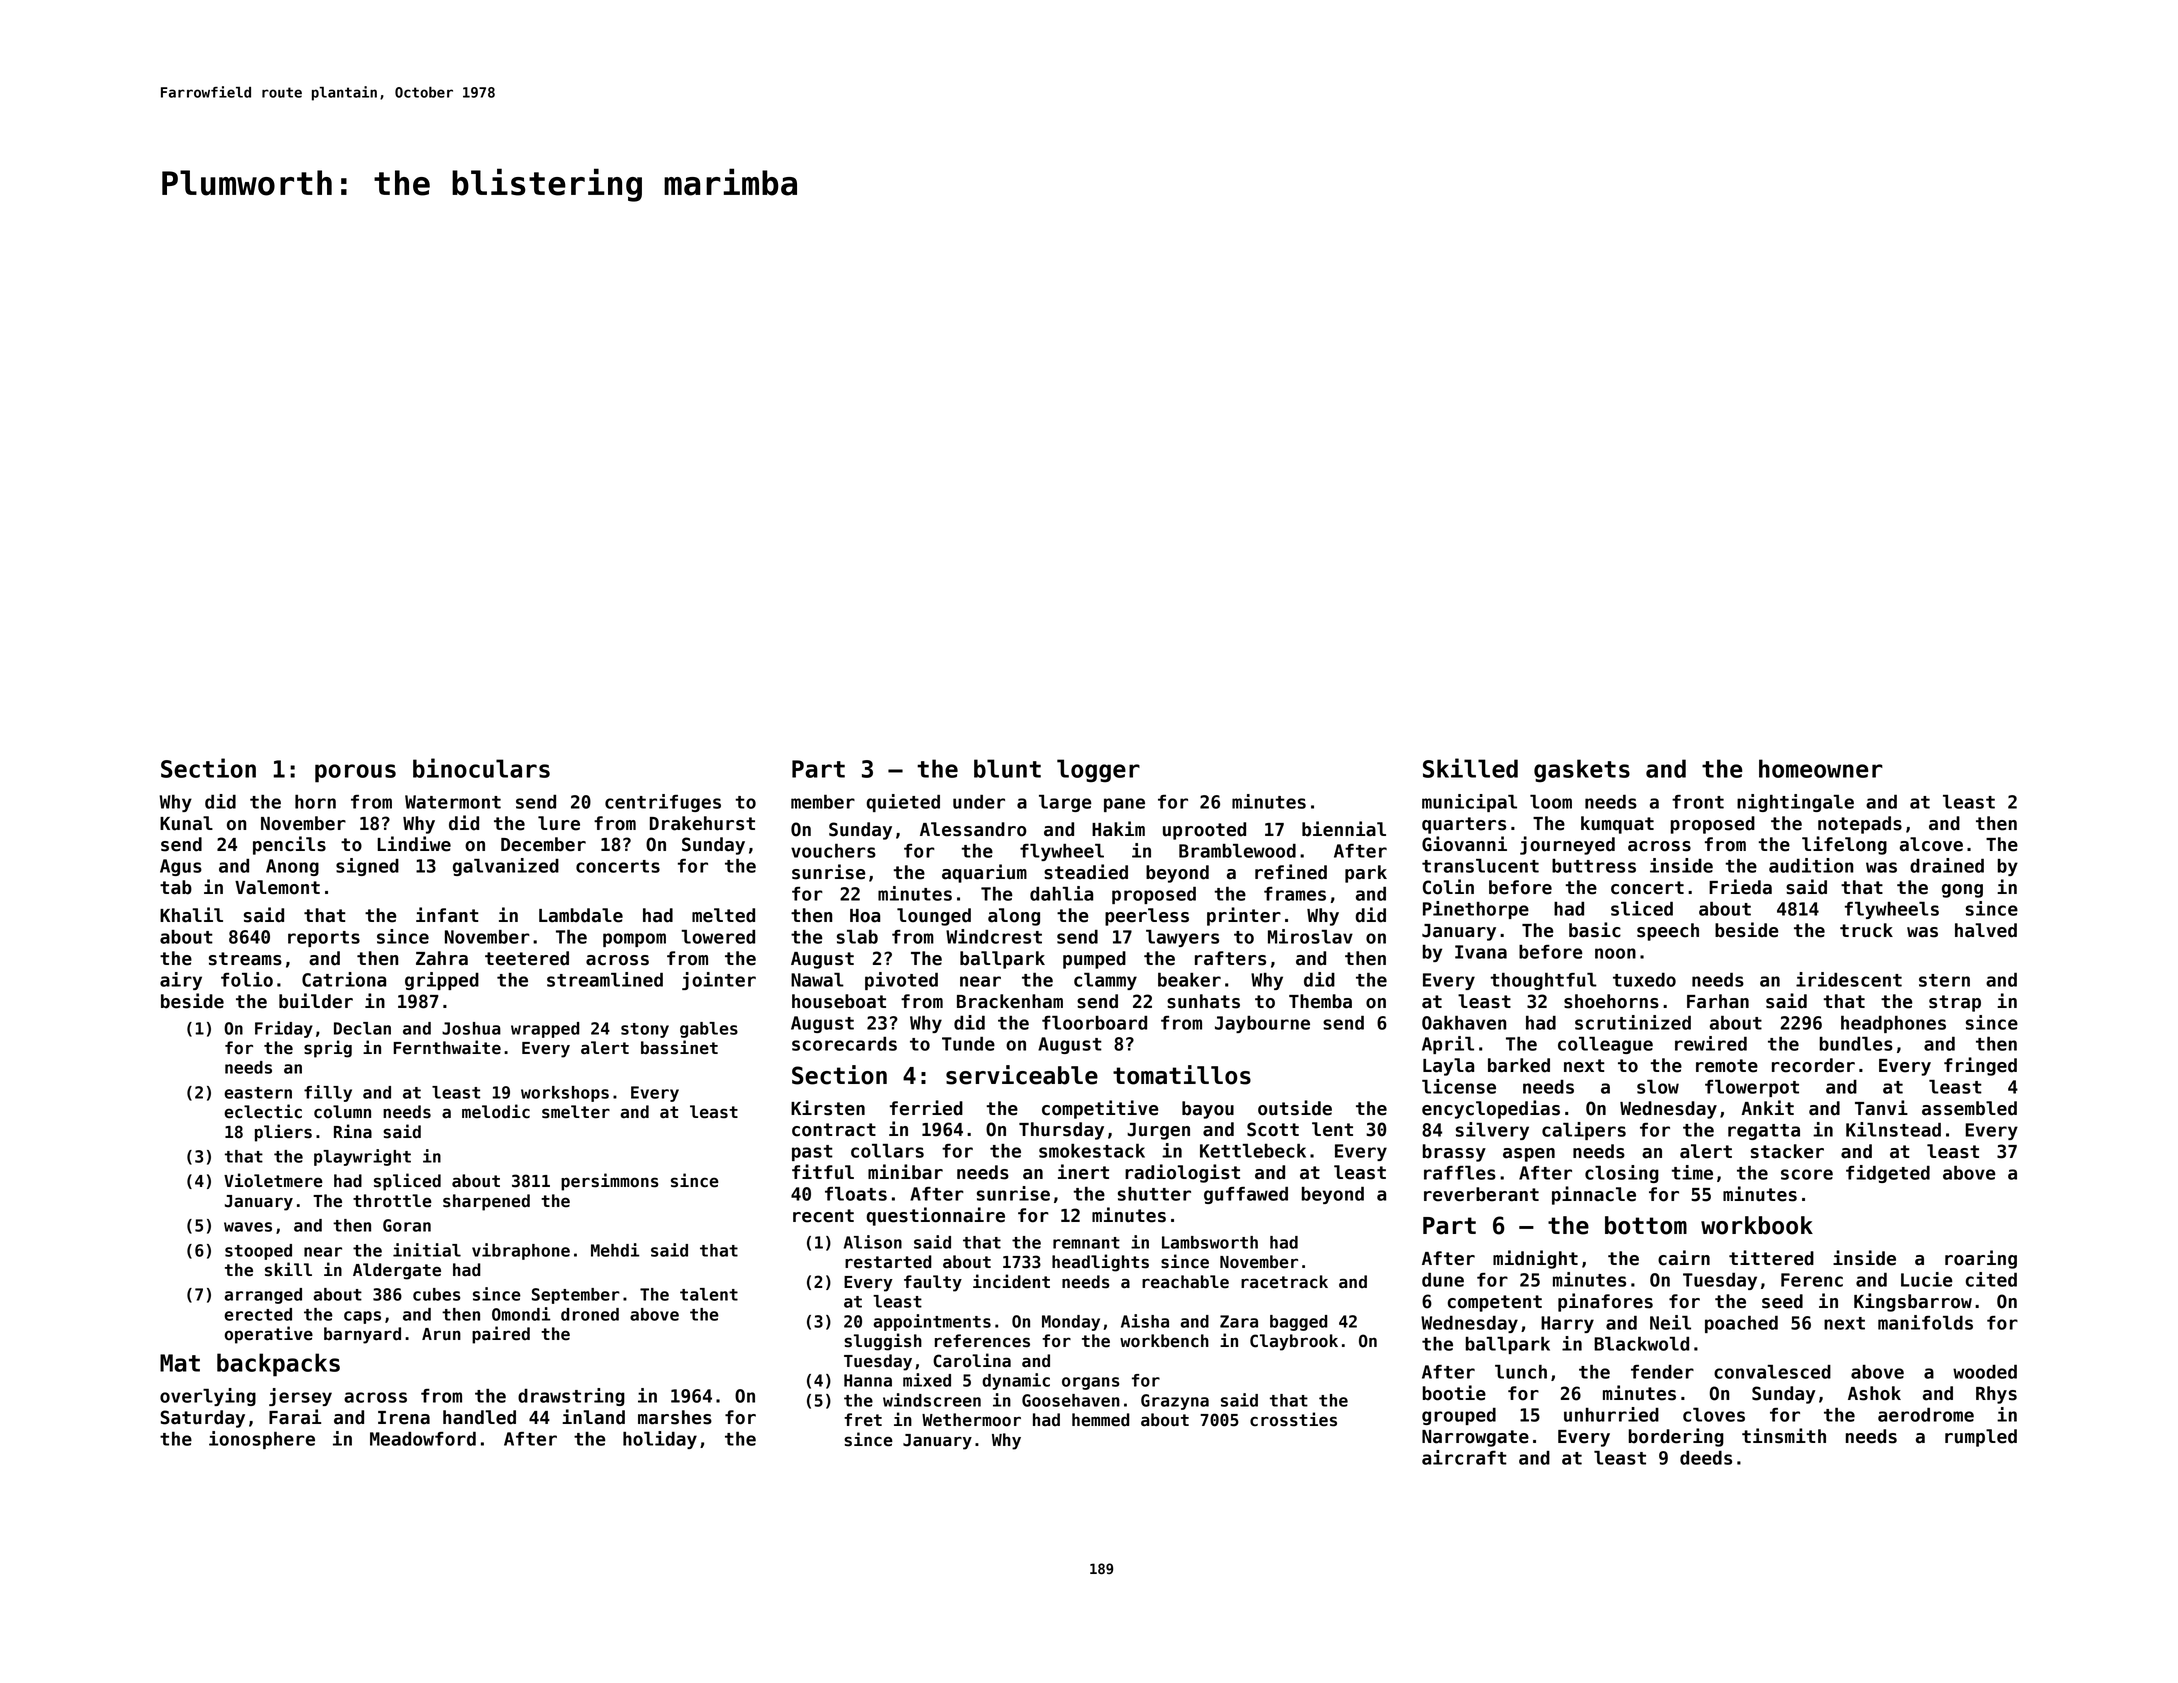 Image resolution: width=2178 pixels, height=1683 pixels. Describe the element at coordinates (1594, 1195) in the screenshot. I see `pinnacle` at that location.
